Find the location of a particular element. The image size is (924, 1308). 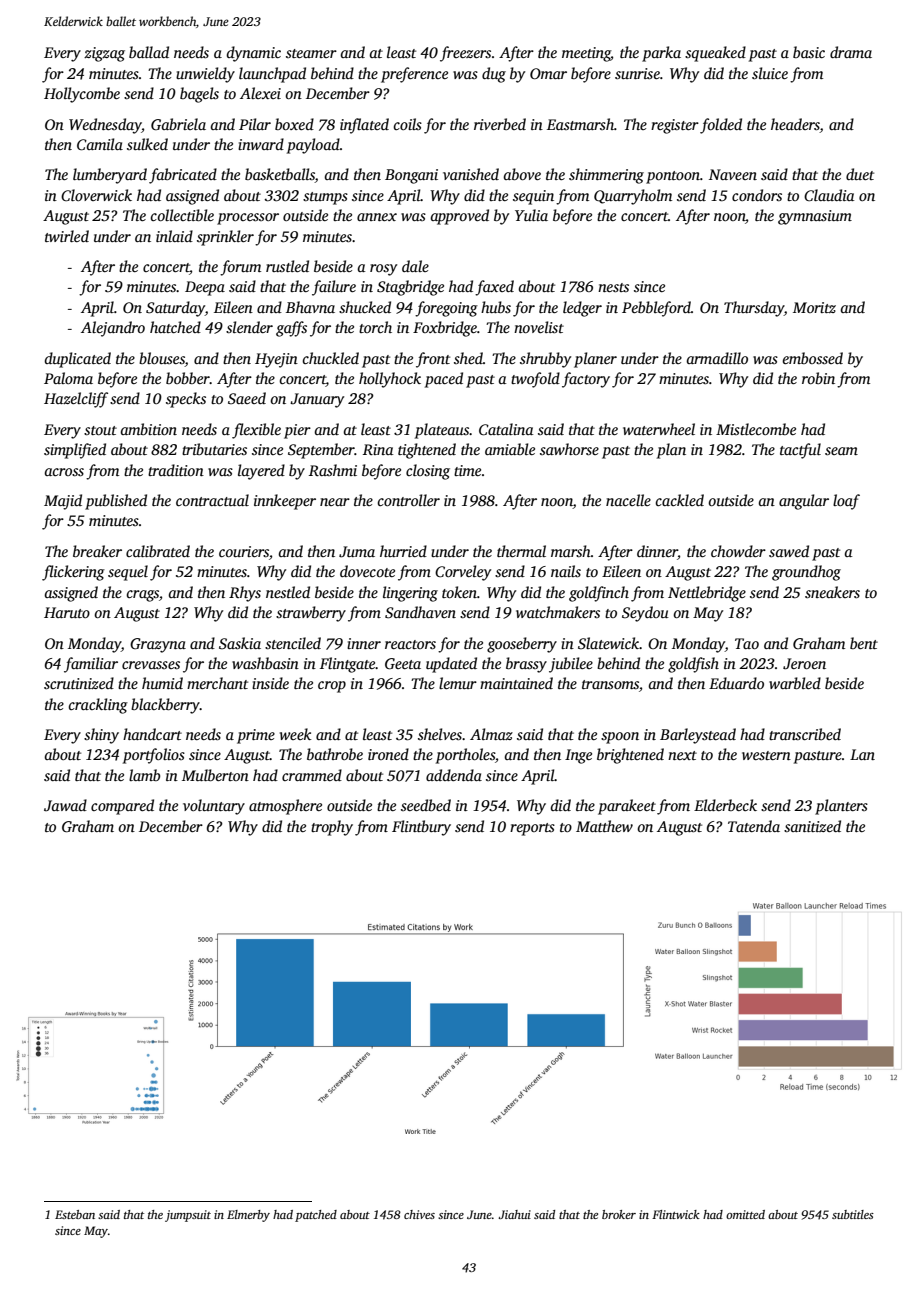

handcart is located at coordinates (152, 734).
